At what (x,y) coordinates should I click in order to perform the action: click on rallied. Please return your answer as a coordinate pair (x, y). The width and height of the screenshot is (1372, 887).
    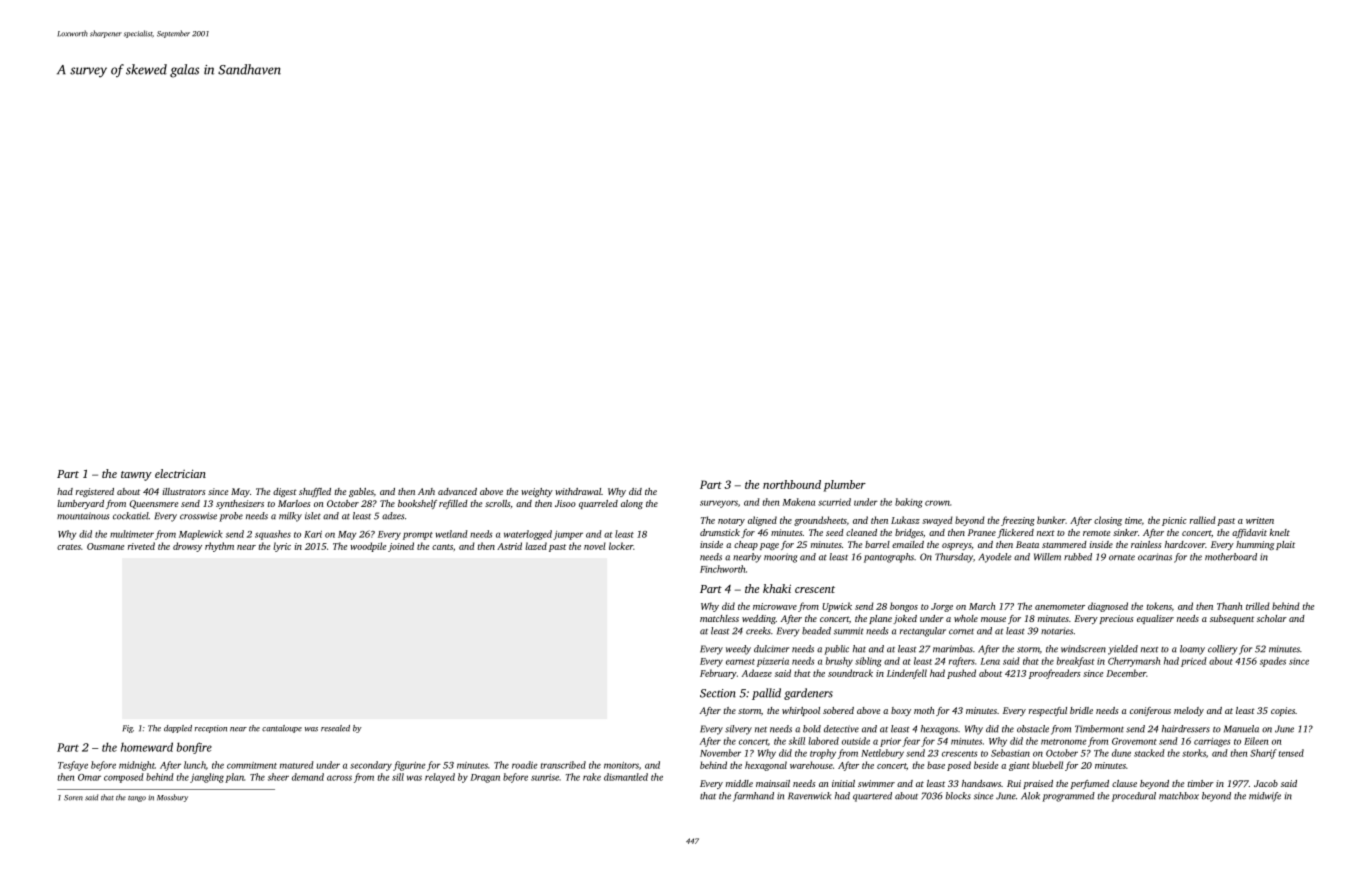
    Looking at the image, I should click on (1203, 520).
